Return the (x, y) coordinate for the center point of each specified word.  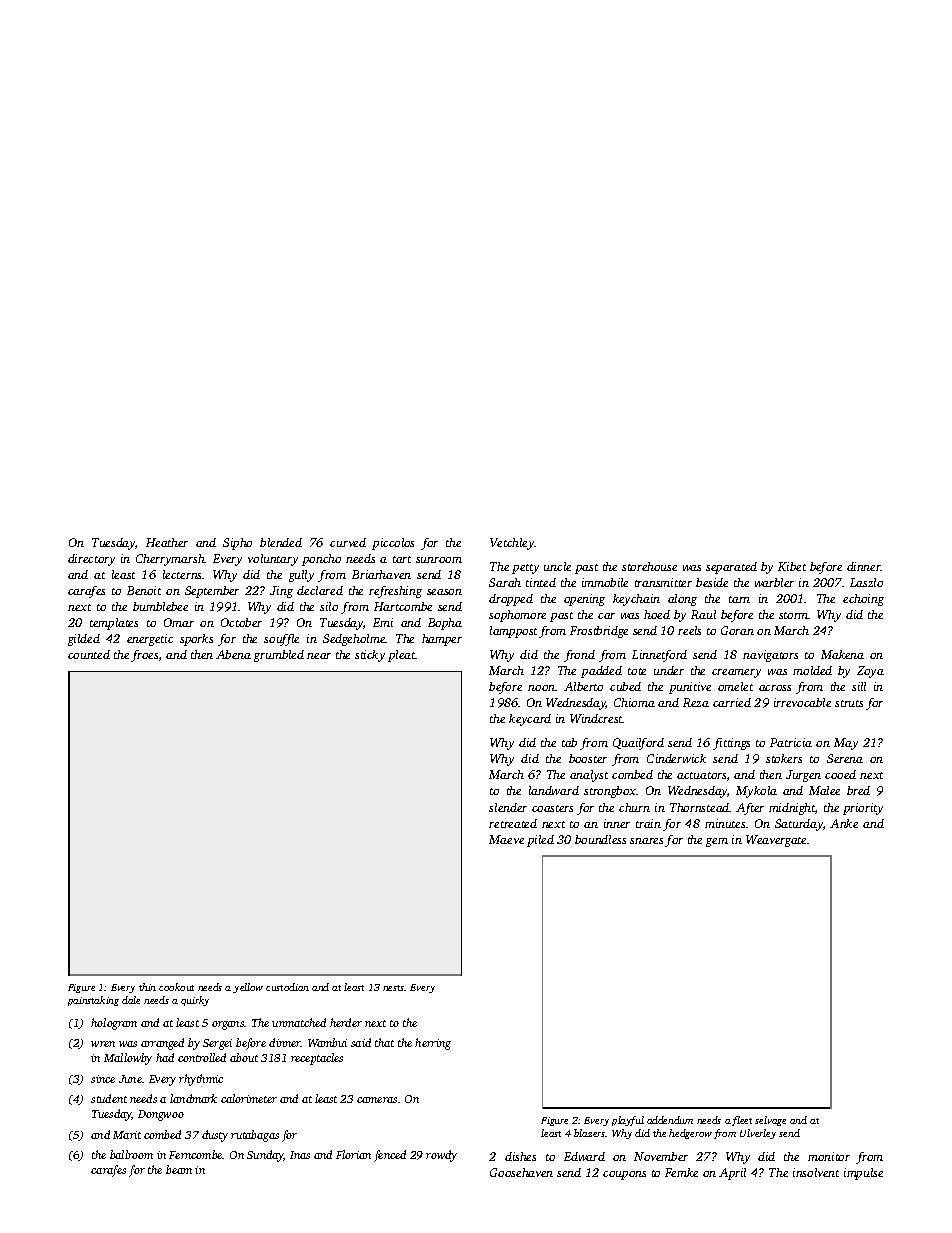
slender (508, 807)
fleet (742, 1121)
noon (542, 688)
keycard (530, 720)
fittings (731, 744)
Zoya (870, 672)
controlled (202, 1057)
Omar (179, 622)
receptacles (317, 1059)
